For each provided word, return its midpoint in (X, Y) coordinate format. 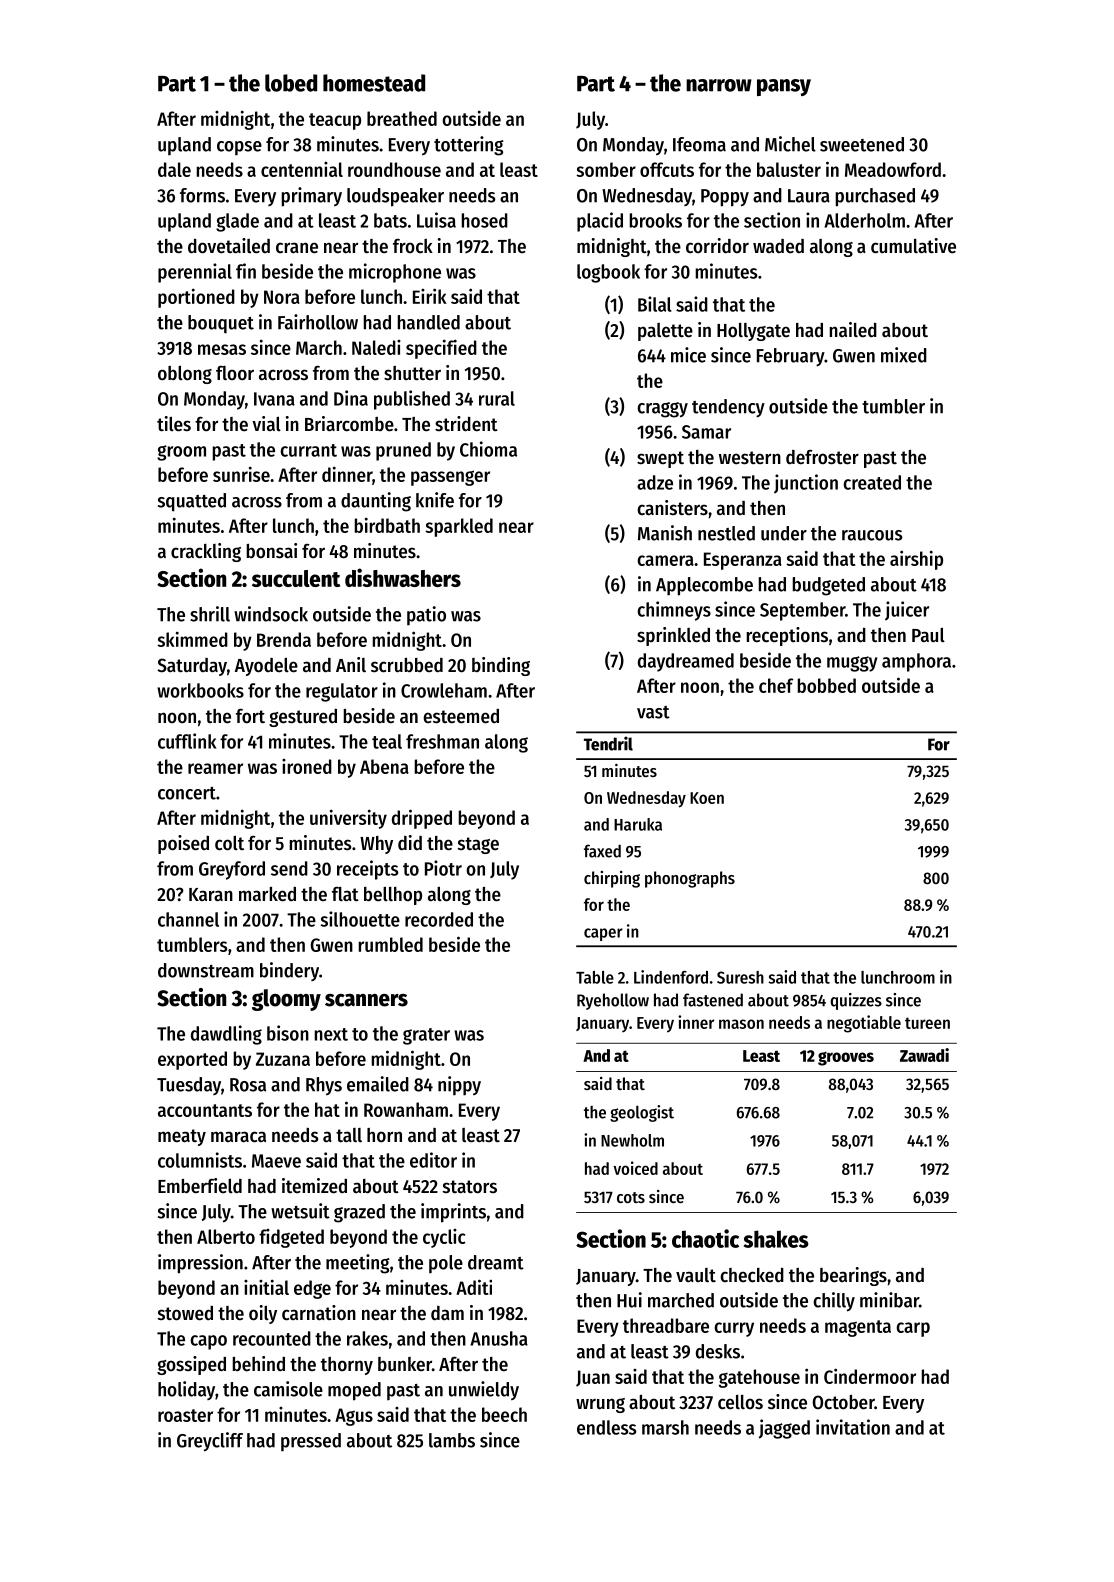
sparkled (459, 527)
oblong (185, 375)
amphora (916, 662)
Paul (928, 635)
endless (606, 1427)
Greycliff (210, 1442)
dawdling (226, 1035)
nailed (853, 330)
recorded (439, 919)
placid (600, 222)
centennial (302, 169)
